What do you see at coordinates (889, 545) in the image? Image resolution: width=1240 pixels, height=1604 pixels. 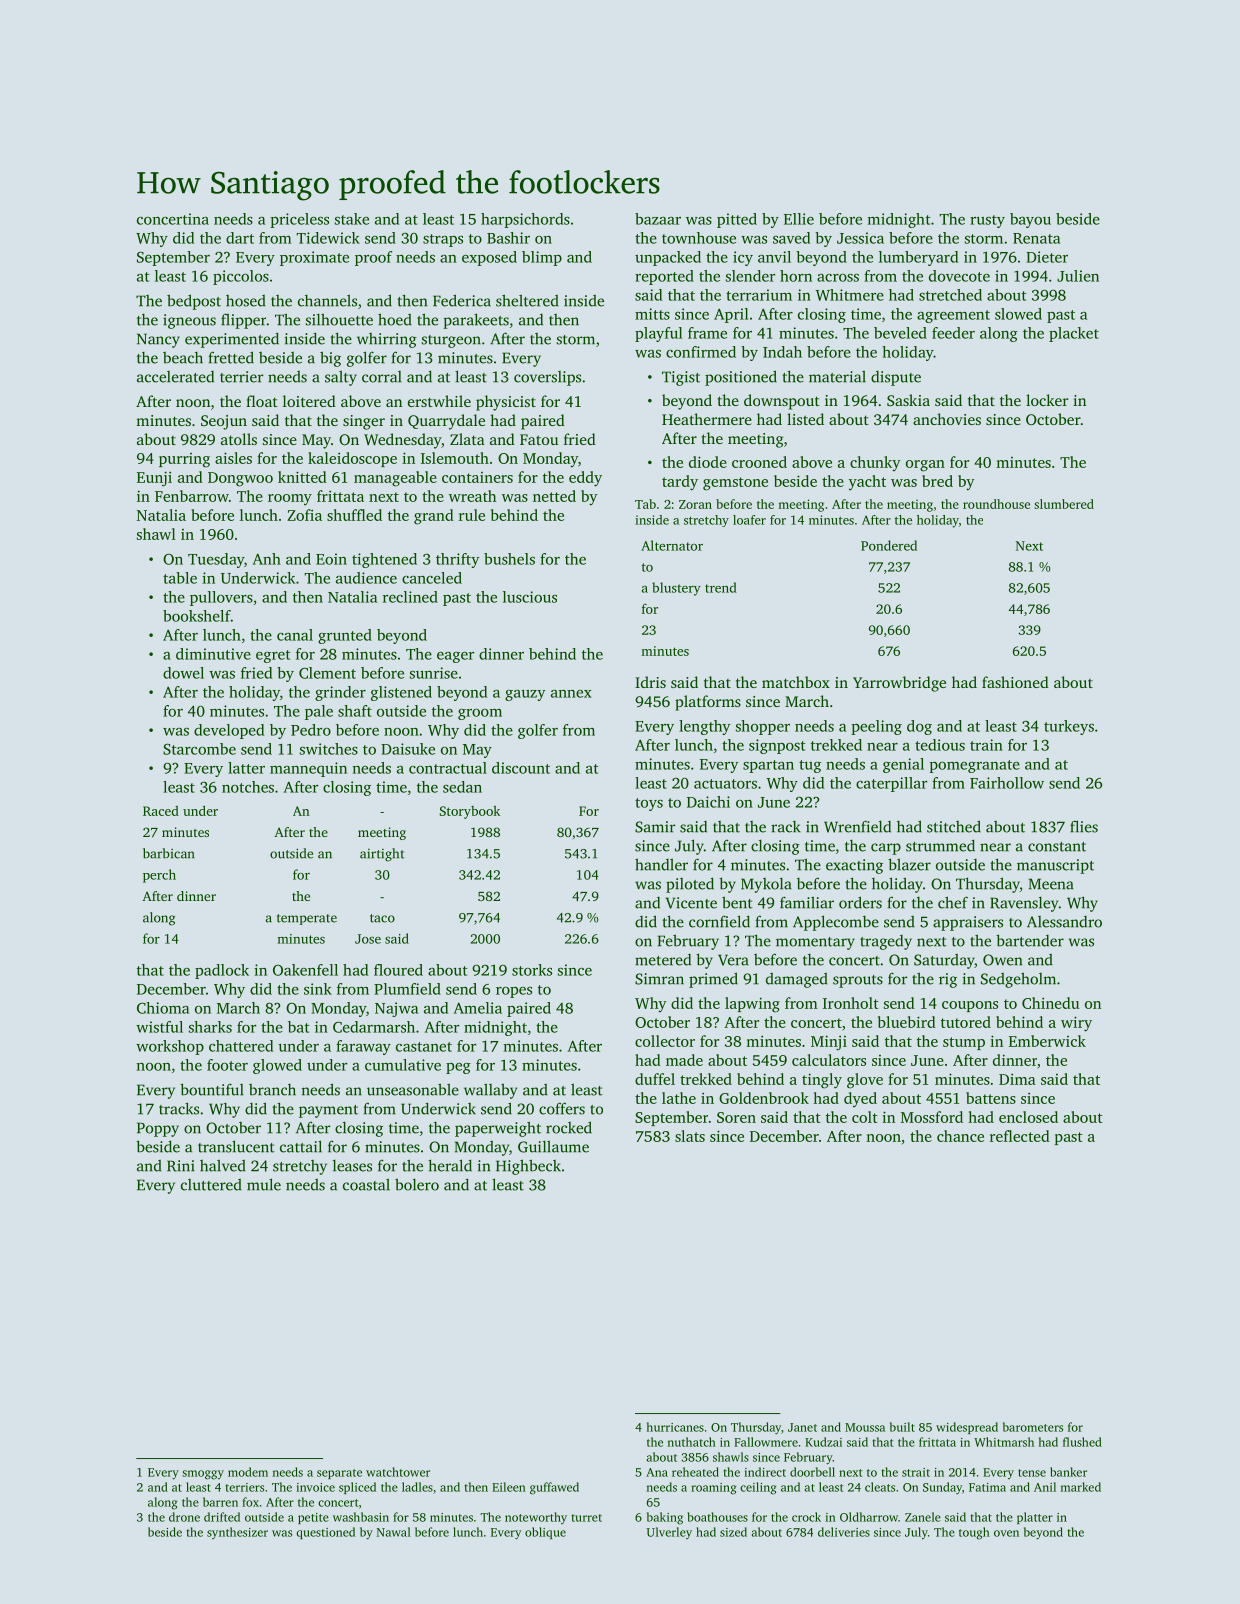 I see `Pondered` at bounding box center [889, 545].
